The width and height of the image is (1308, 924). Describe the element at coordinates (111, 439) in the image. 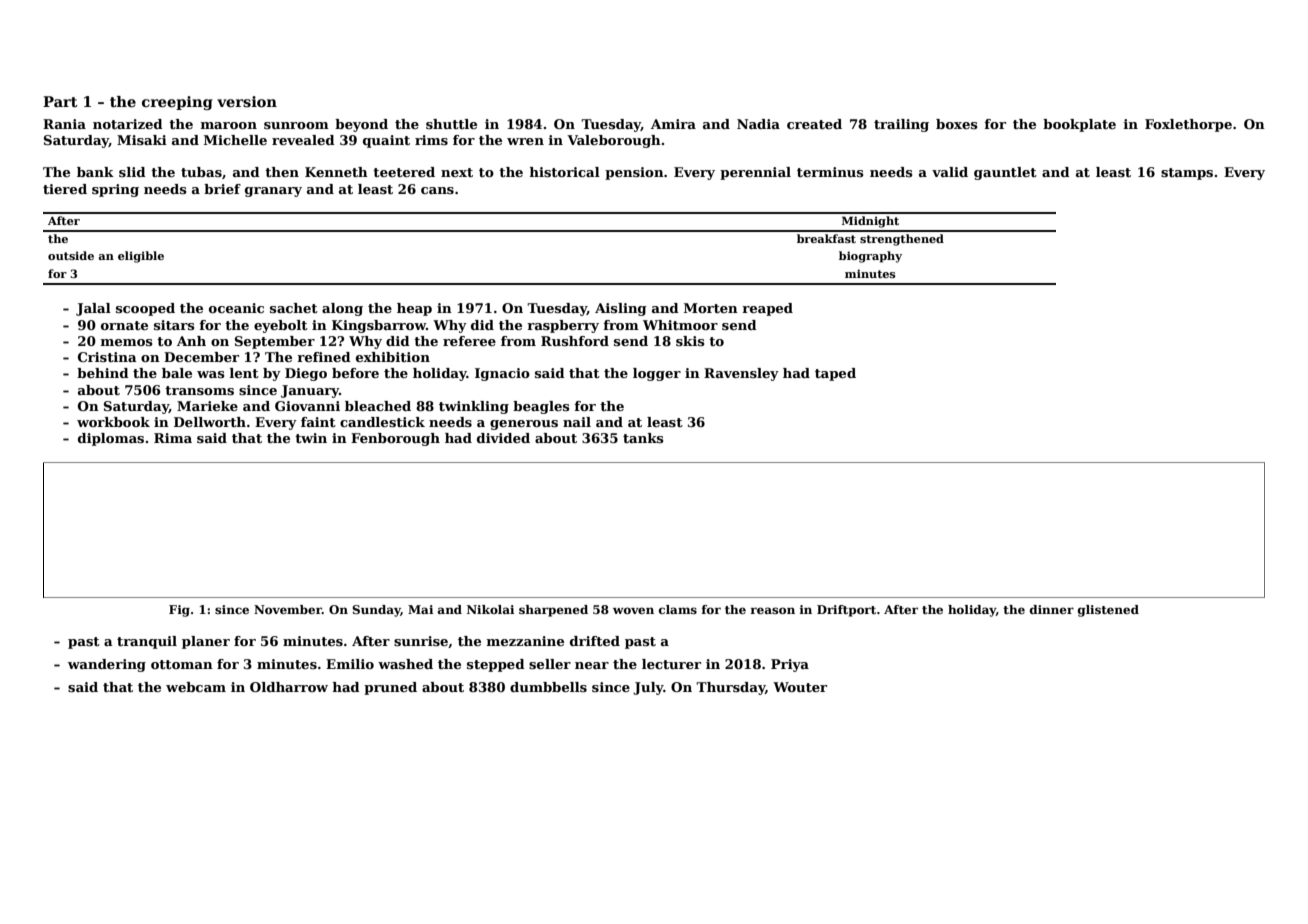

I see `diplomas` at that location.
